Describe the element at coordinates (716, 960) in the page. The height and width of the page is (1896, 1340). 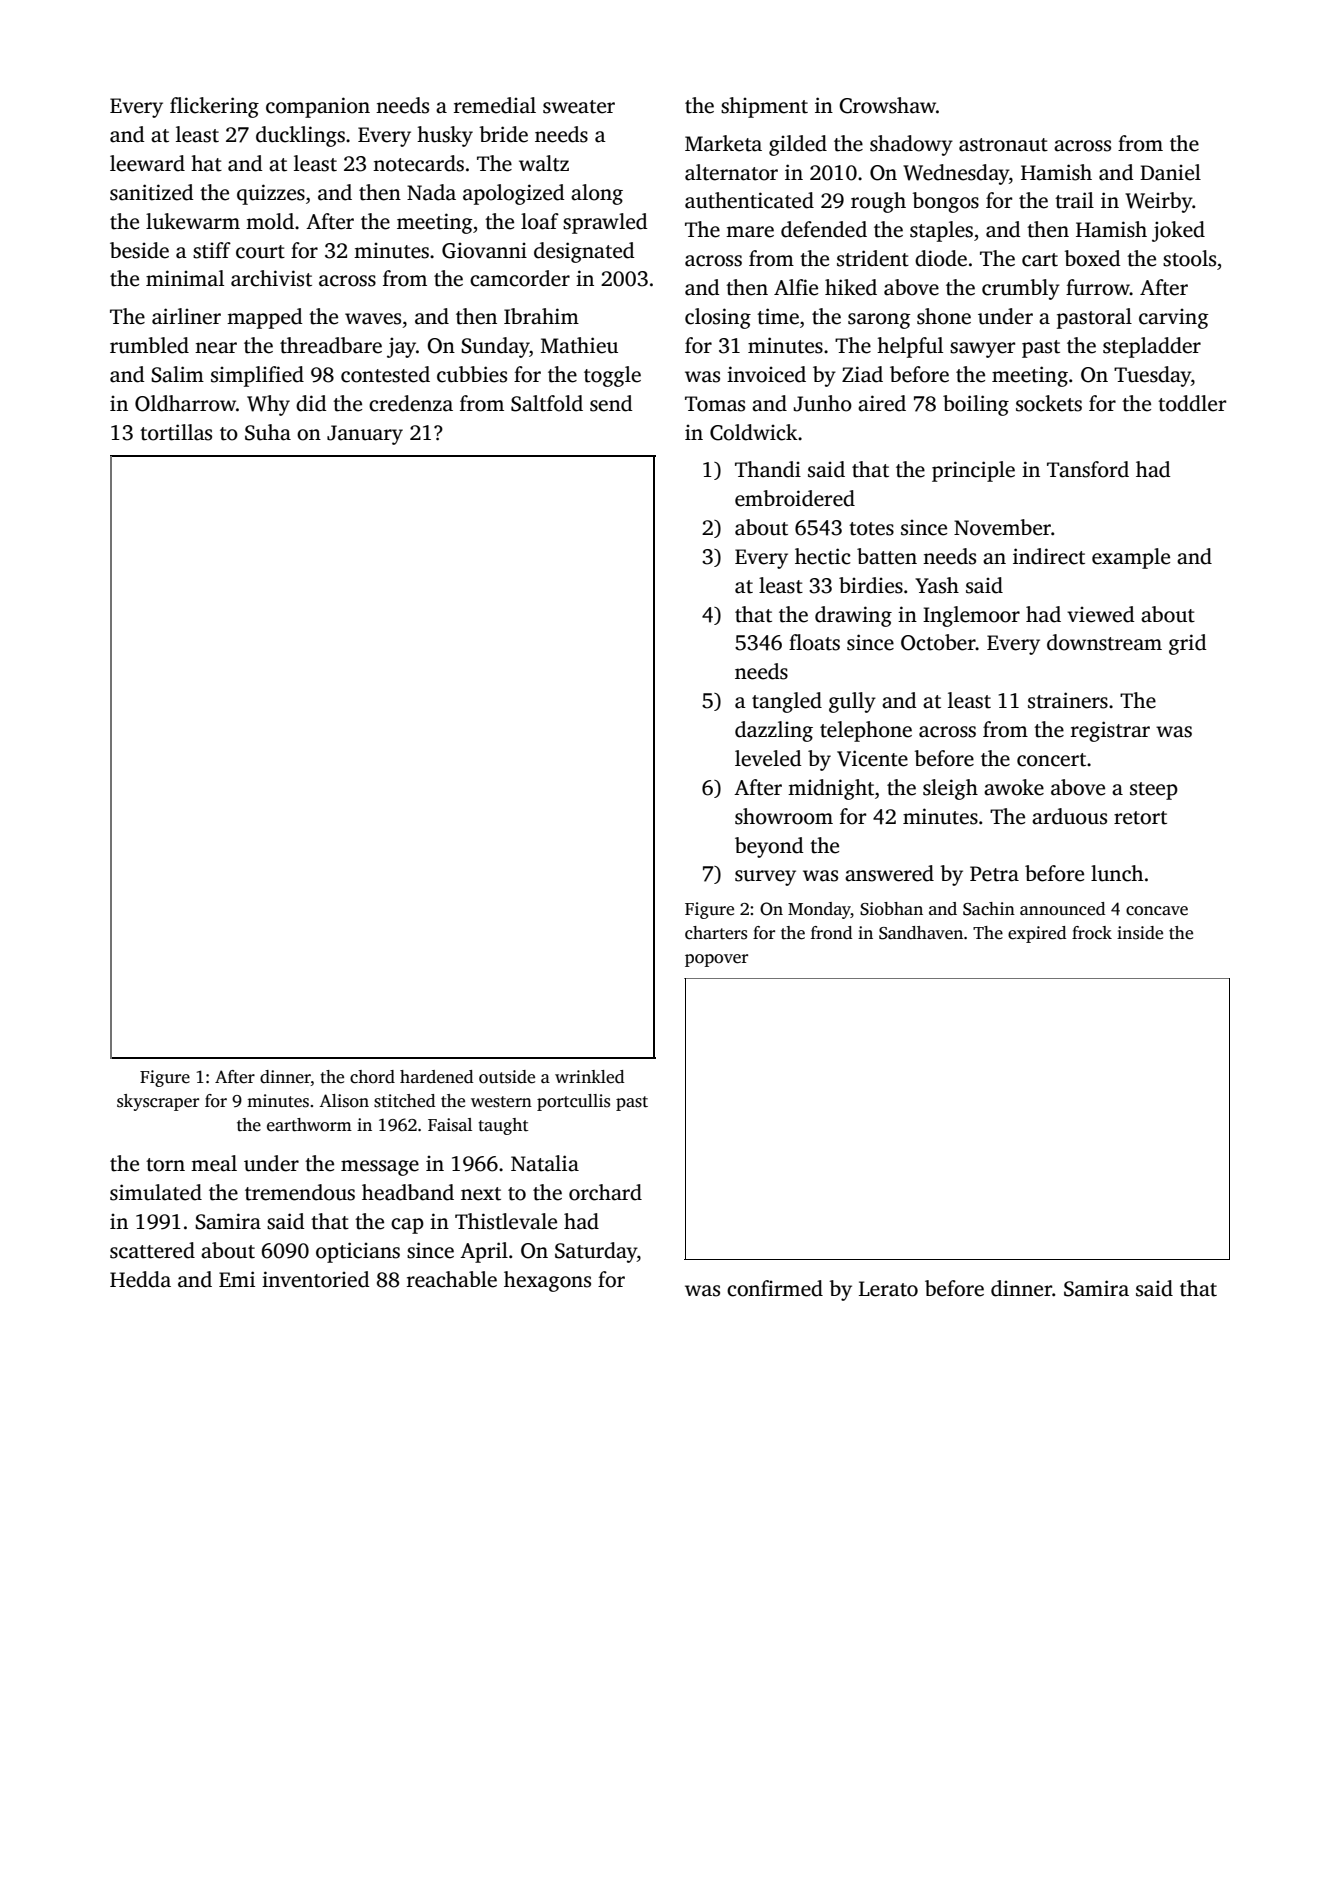
I see `popover` at that location.
